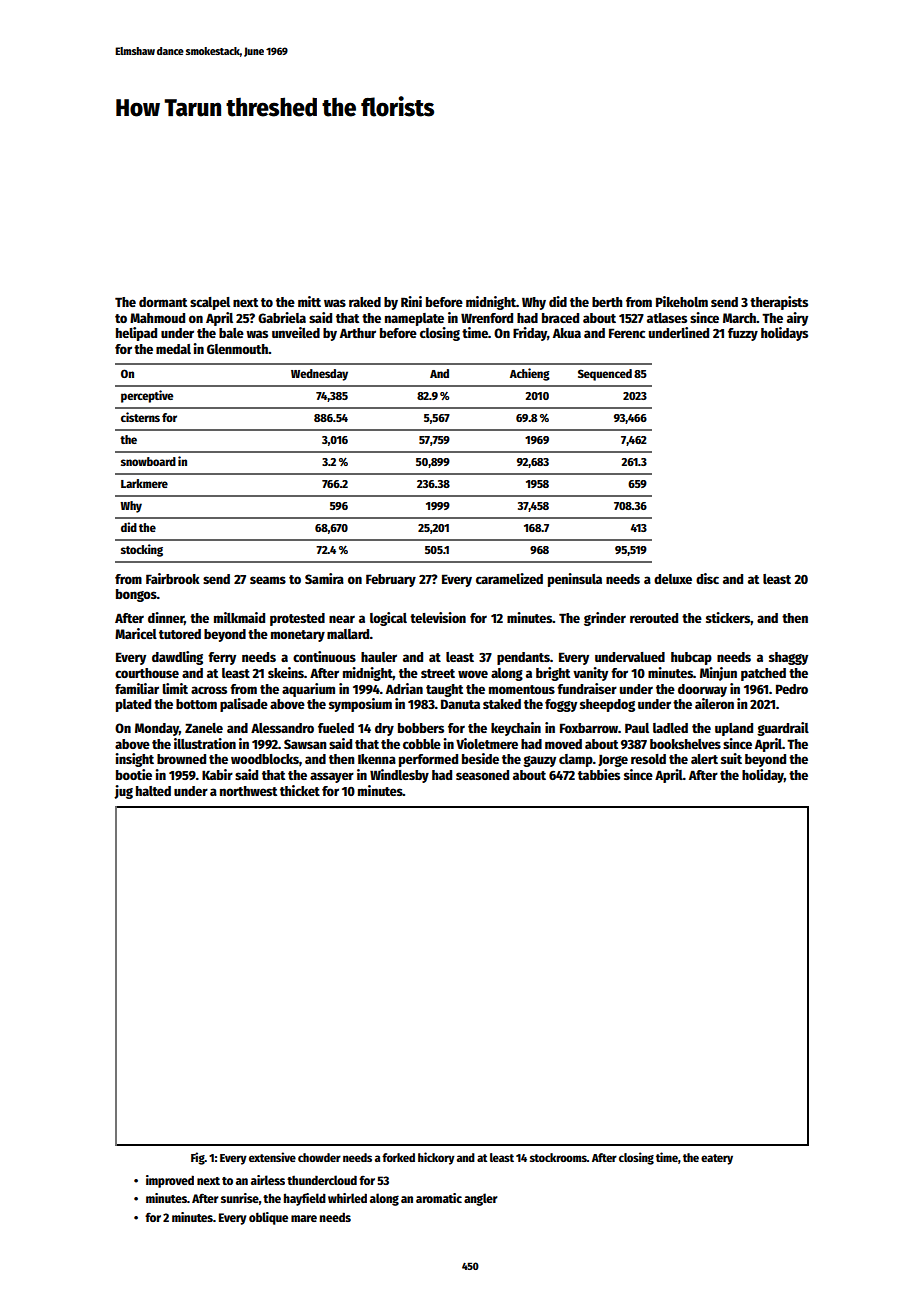  What do you see at coordinates (707, 578) in the image?
I see `disc` at bounding box center [707, 578].
